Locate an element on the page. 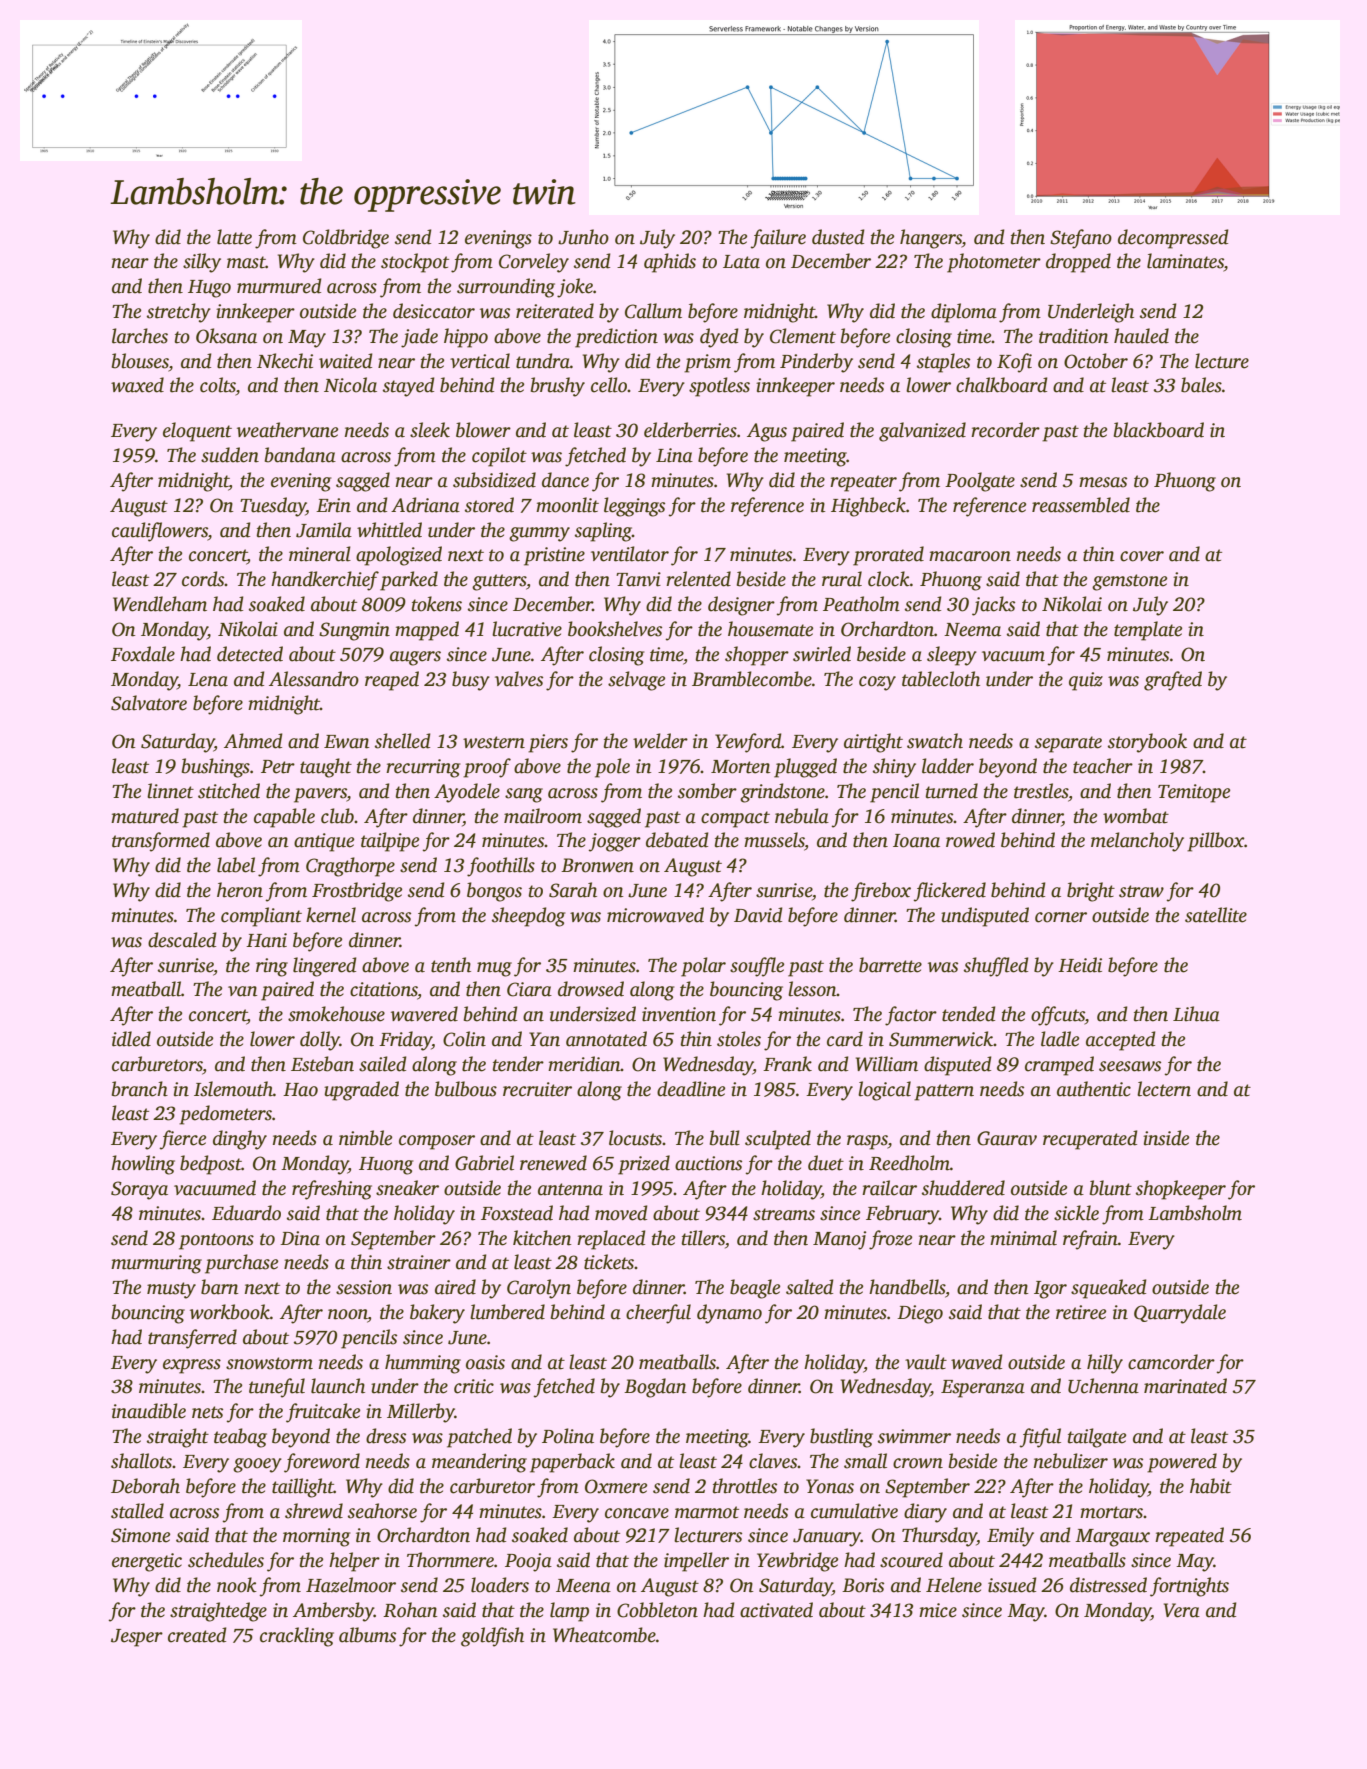 The width and height of the image is (1367, 1769). Pooja is located at coordinates (528, 1562).
